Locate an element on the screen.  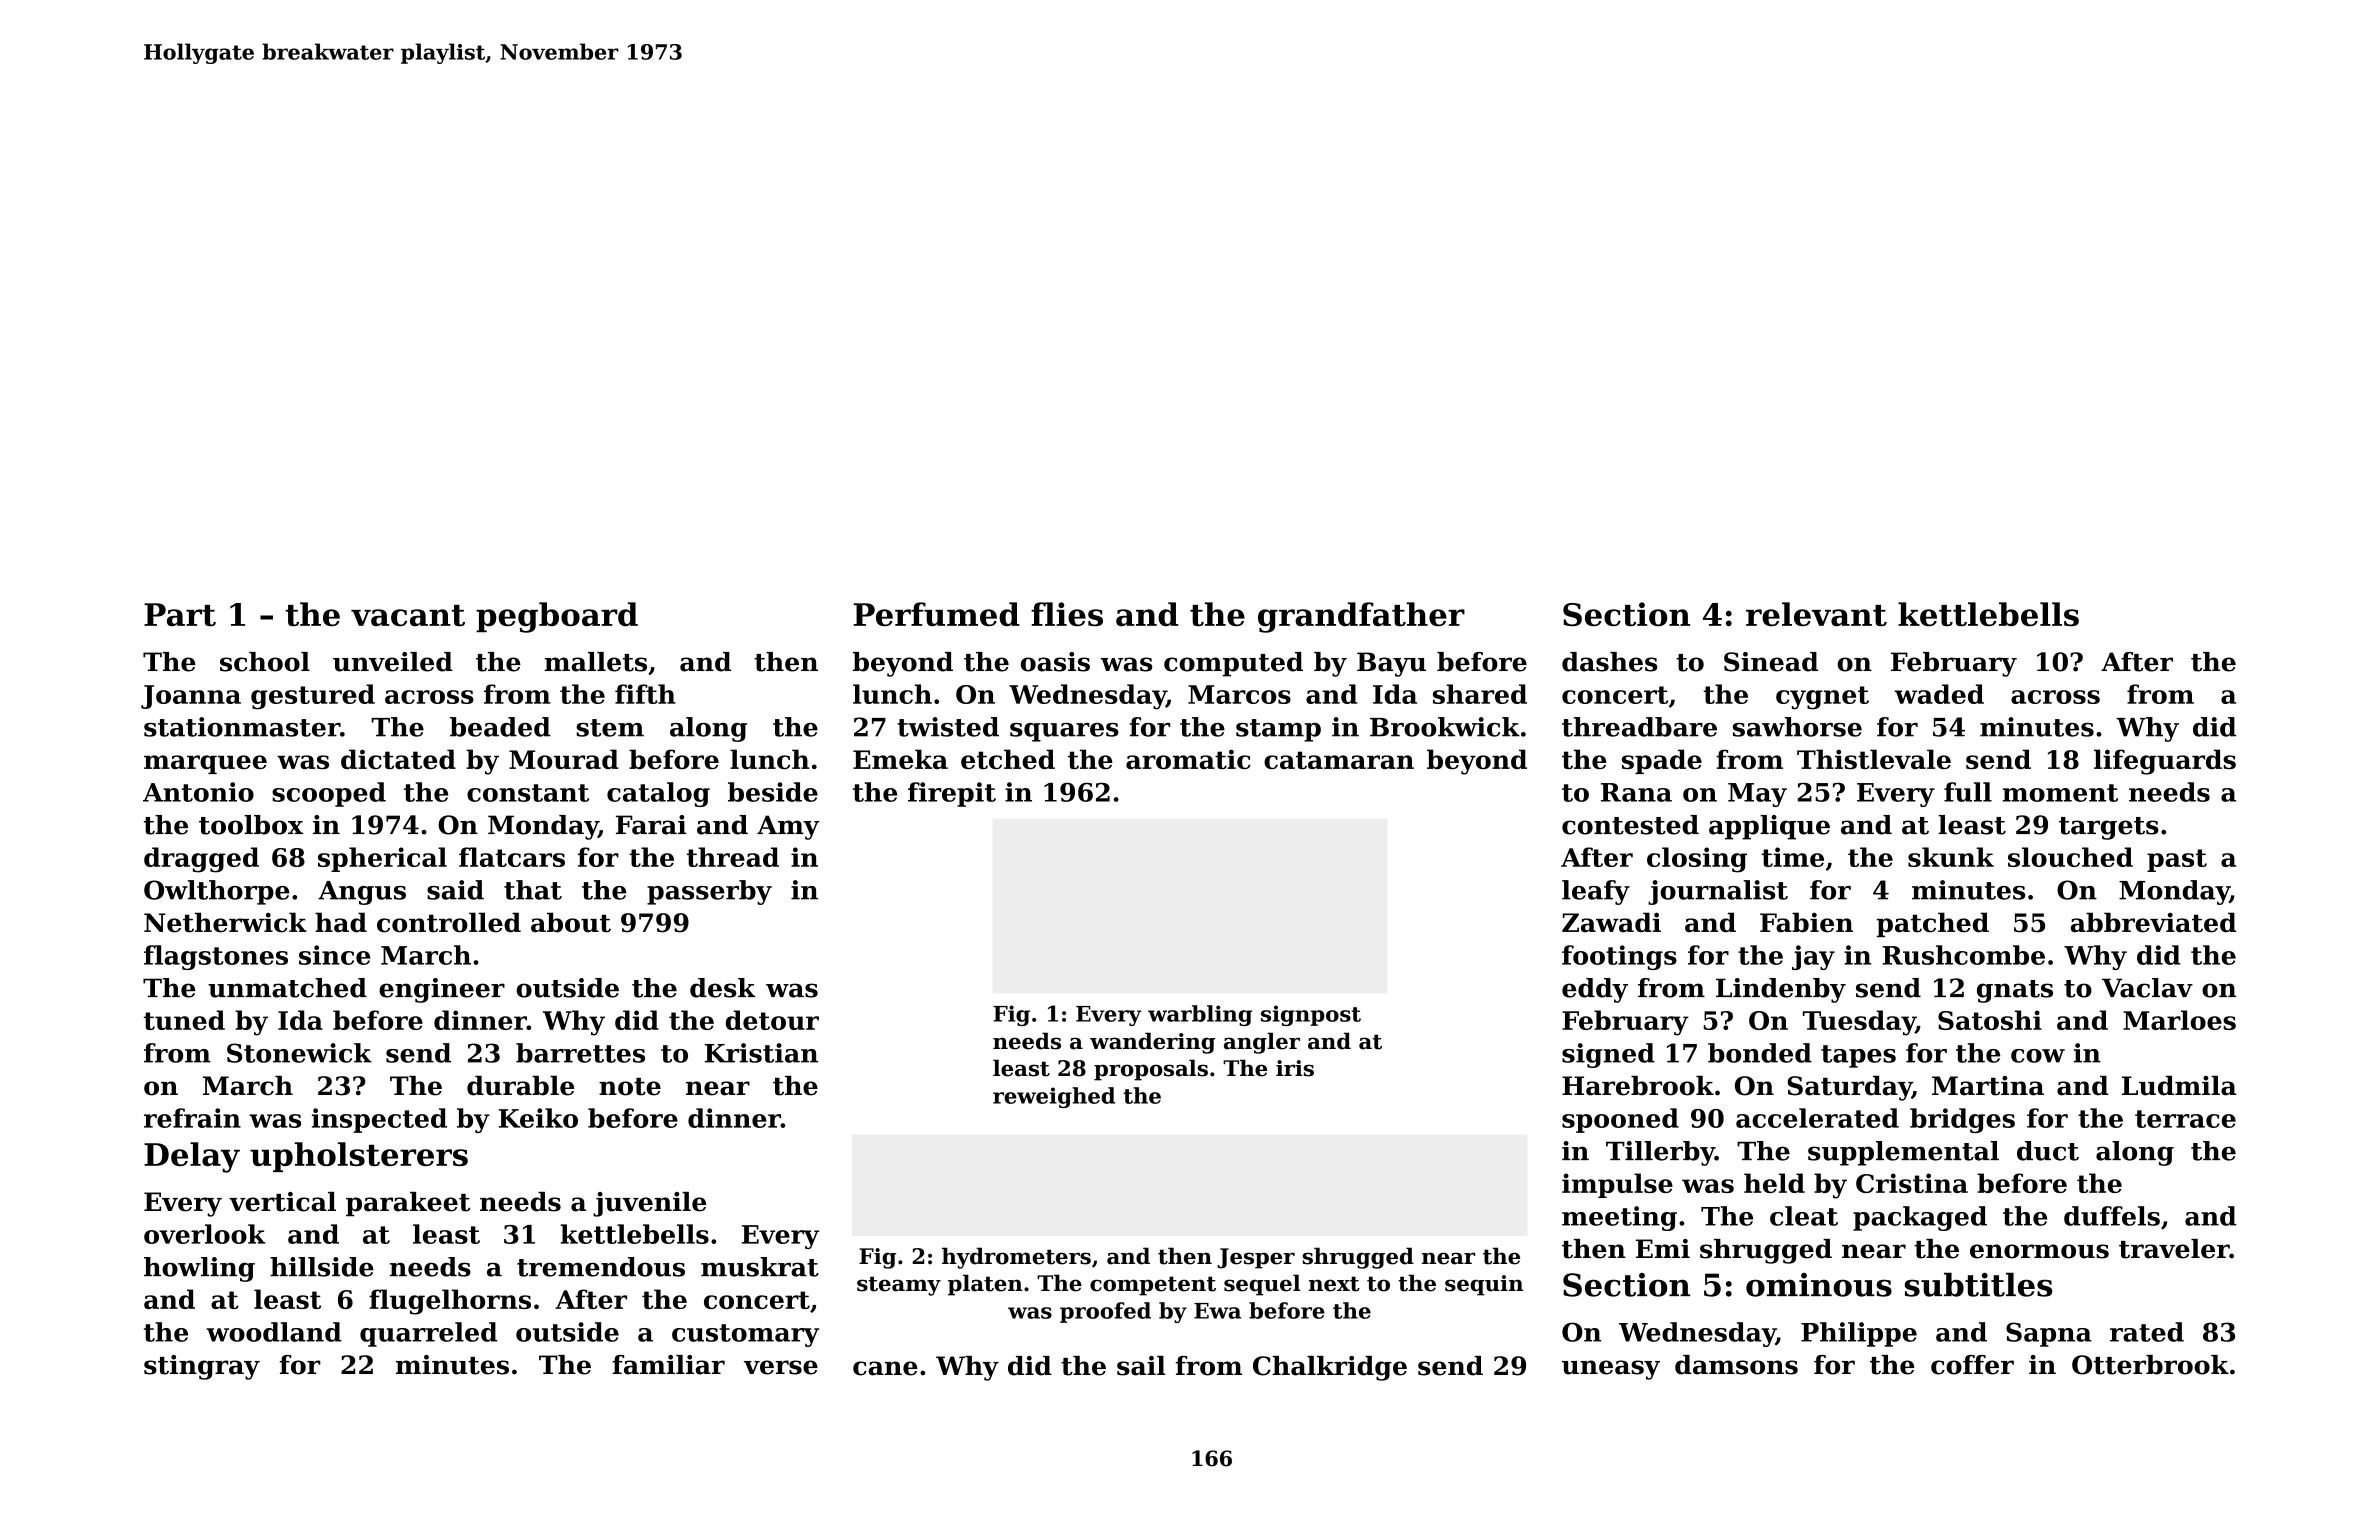
Stonewick is located at coordinates (299, 1053).
